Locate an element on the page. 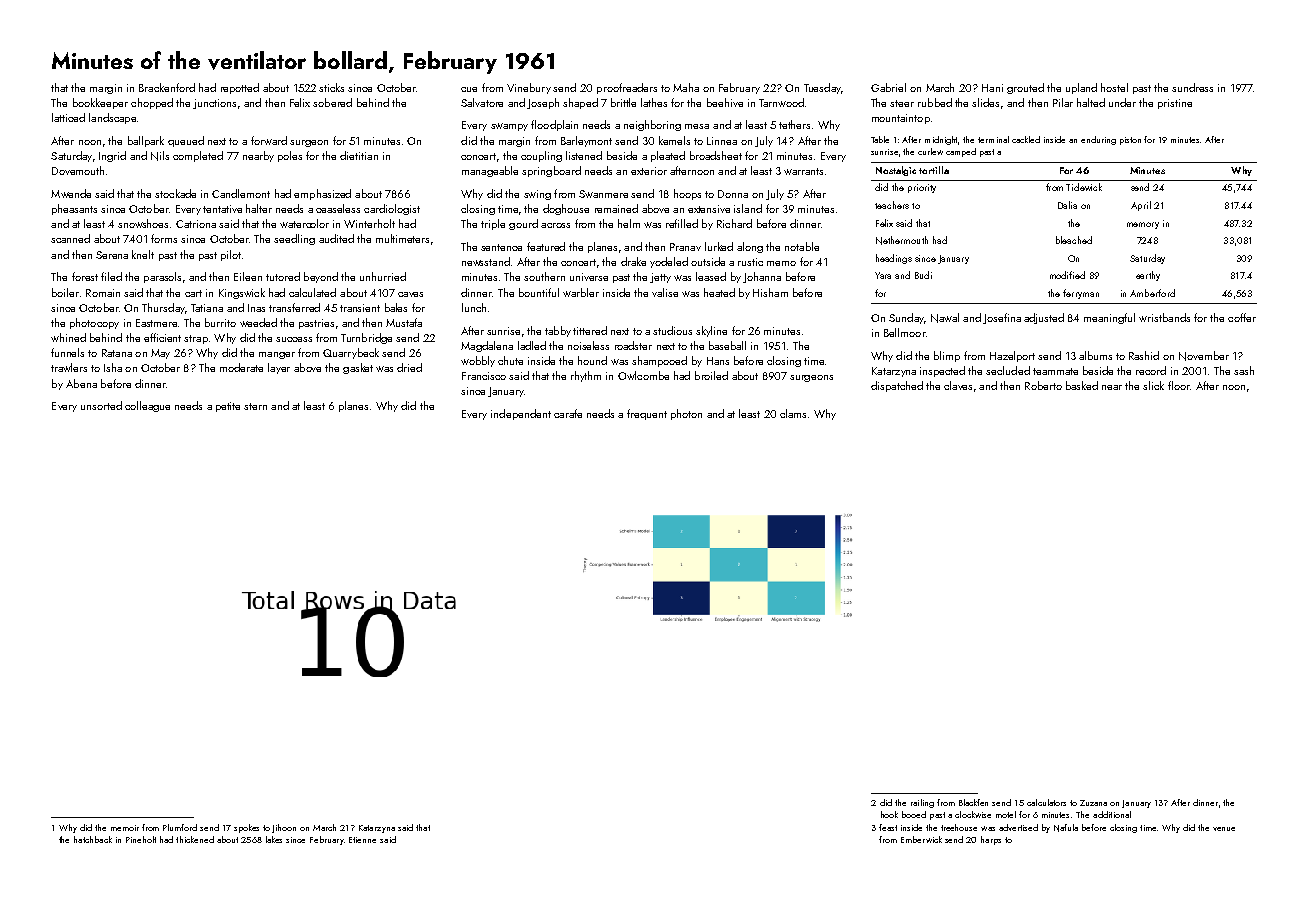 This document has width=1308, height=924. boiler is located at coordinates (65, 292).
